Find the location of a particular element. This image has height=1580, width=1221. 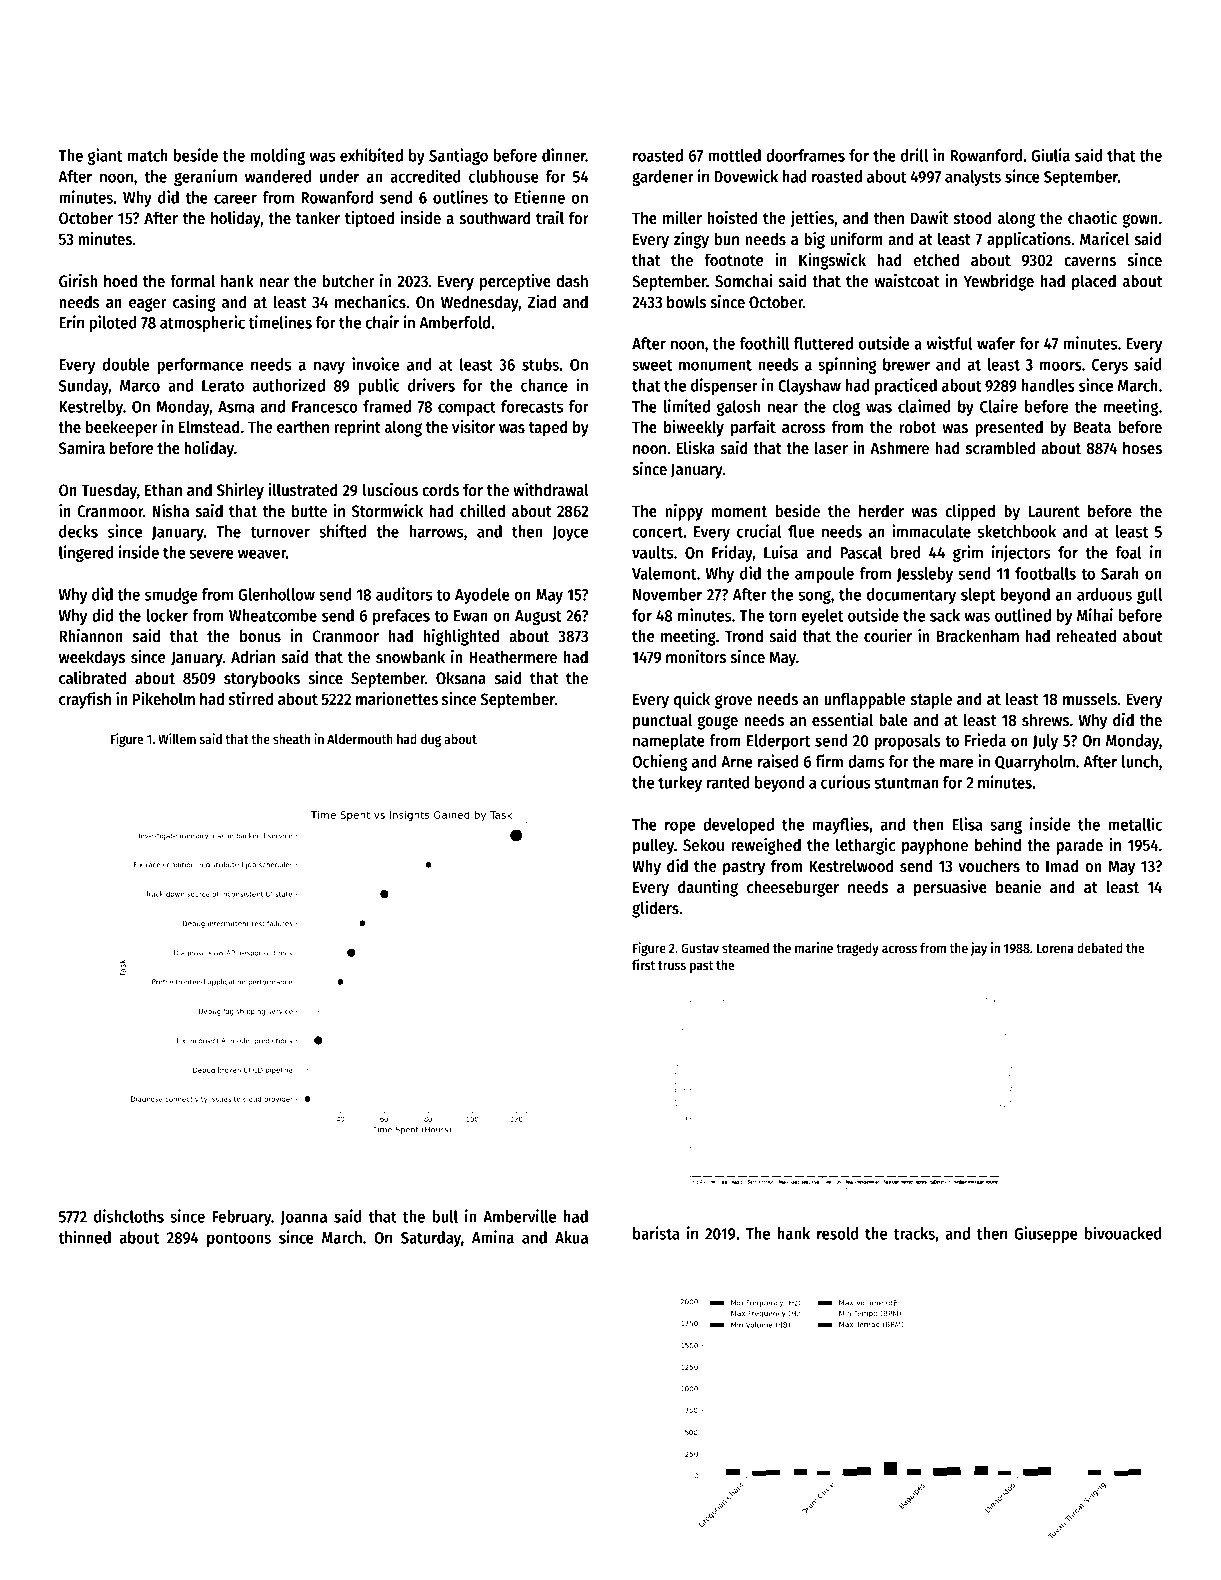

Willem is located at coordinates (177, 738).
